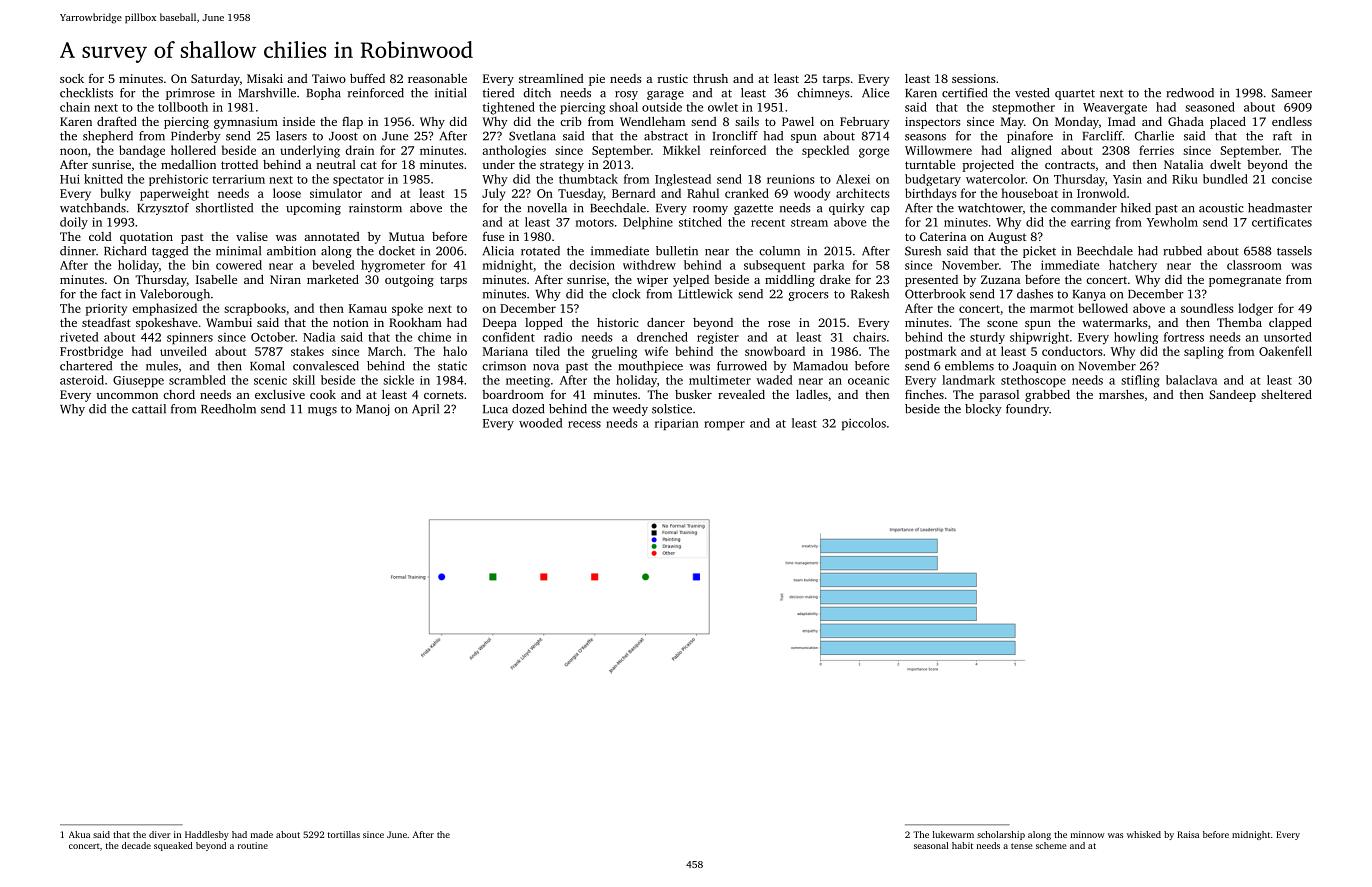  Describe the element at coordinates (853, 179) in the image. I see `Alexei` at that location.
